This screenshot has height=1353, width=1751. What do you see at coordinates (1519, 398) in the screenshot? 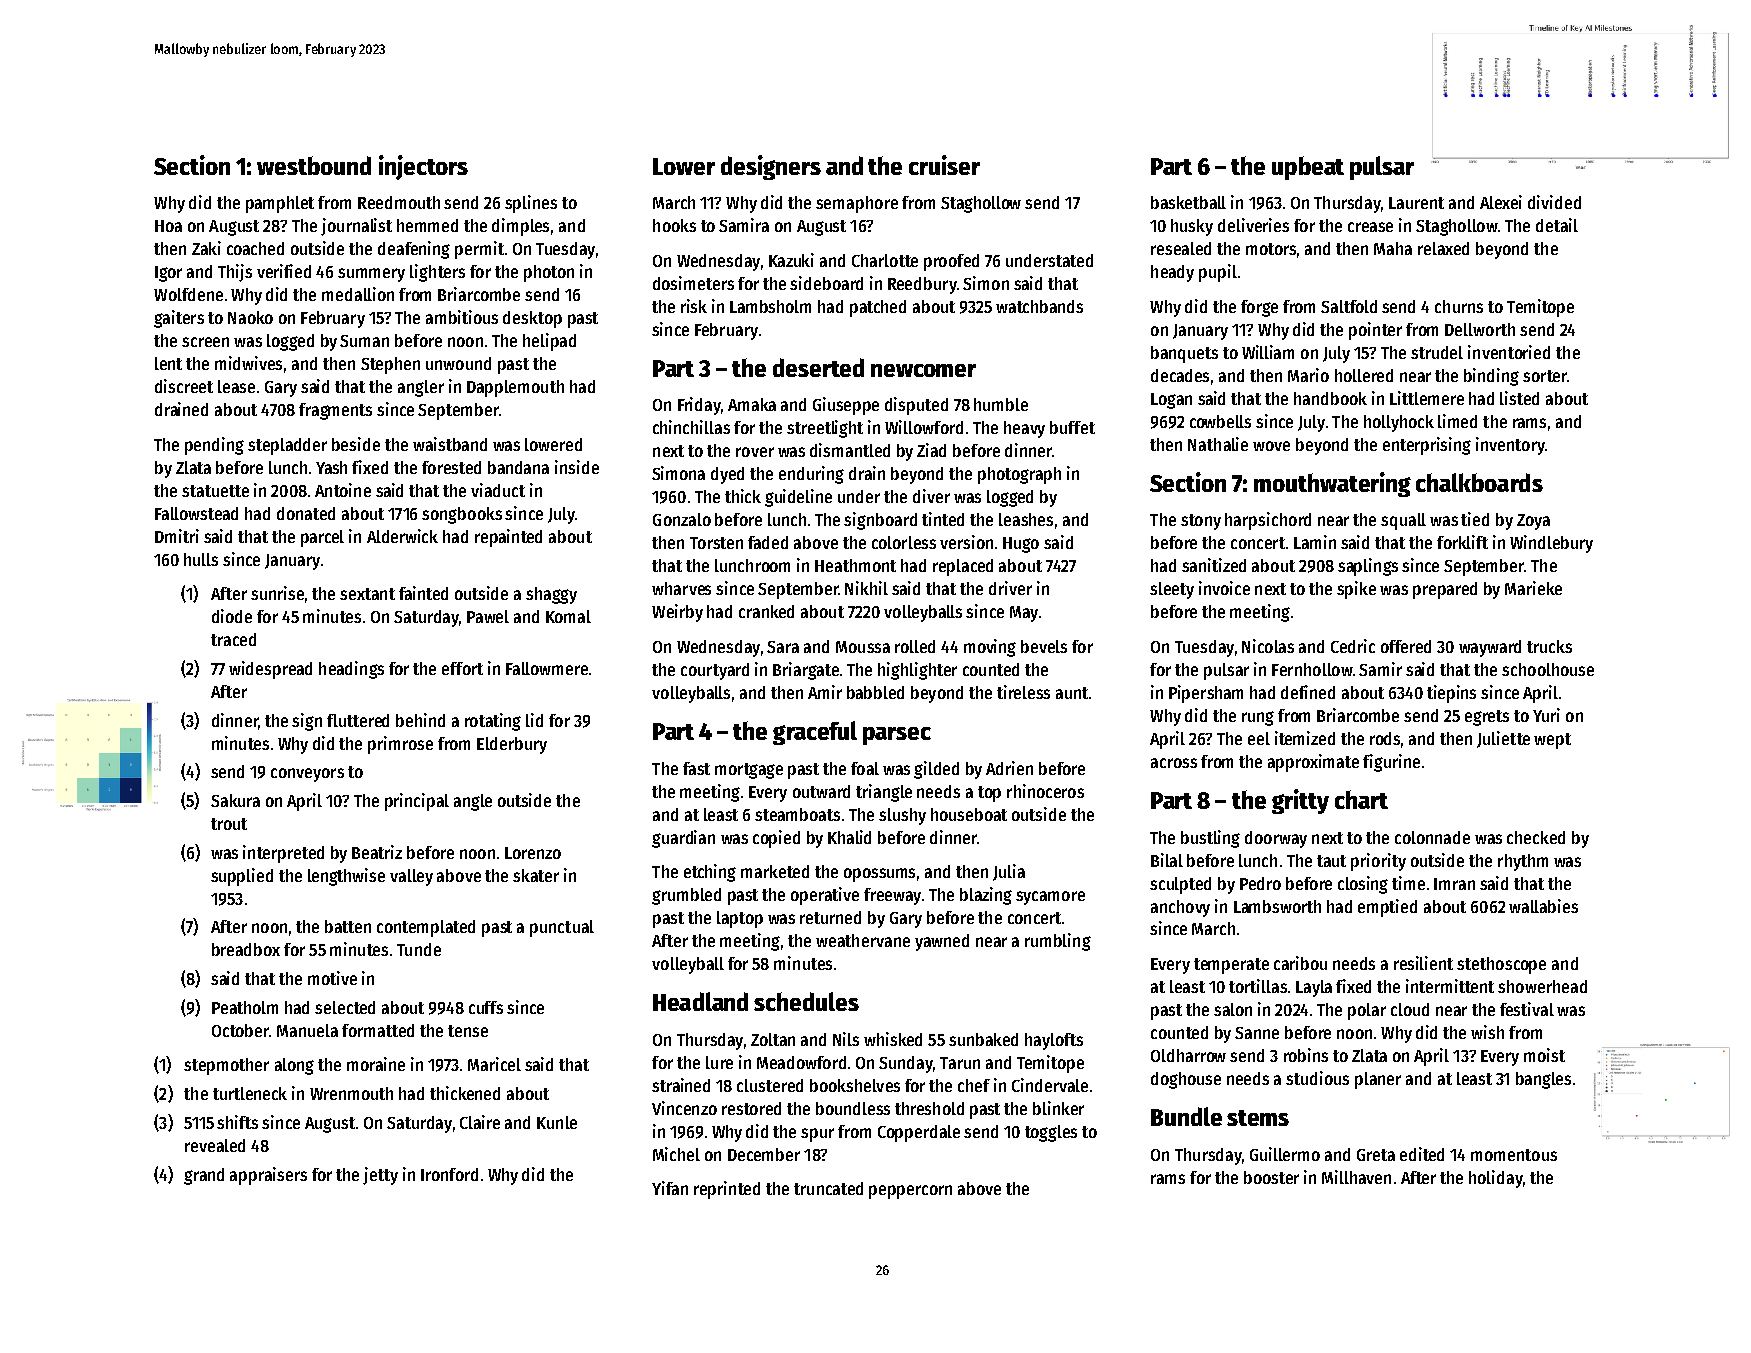
I see `listed` at bounding box center [1519, 398].
